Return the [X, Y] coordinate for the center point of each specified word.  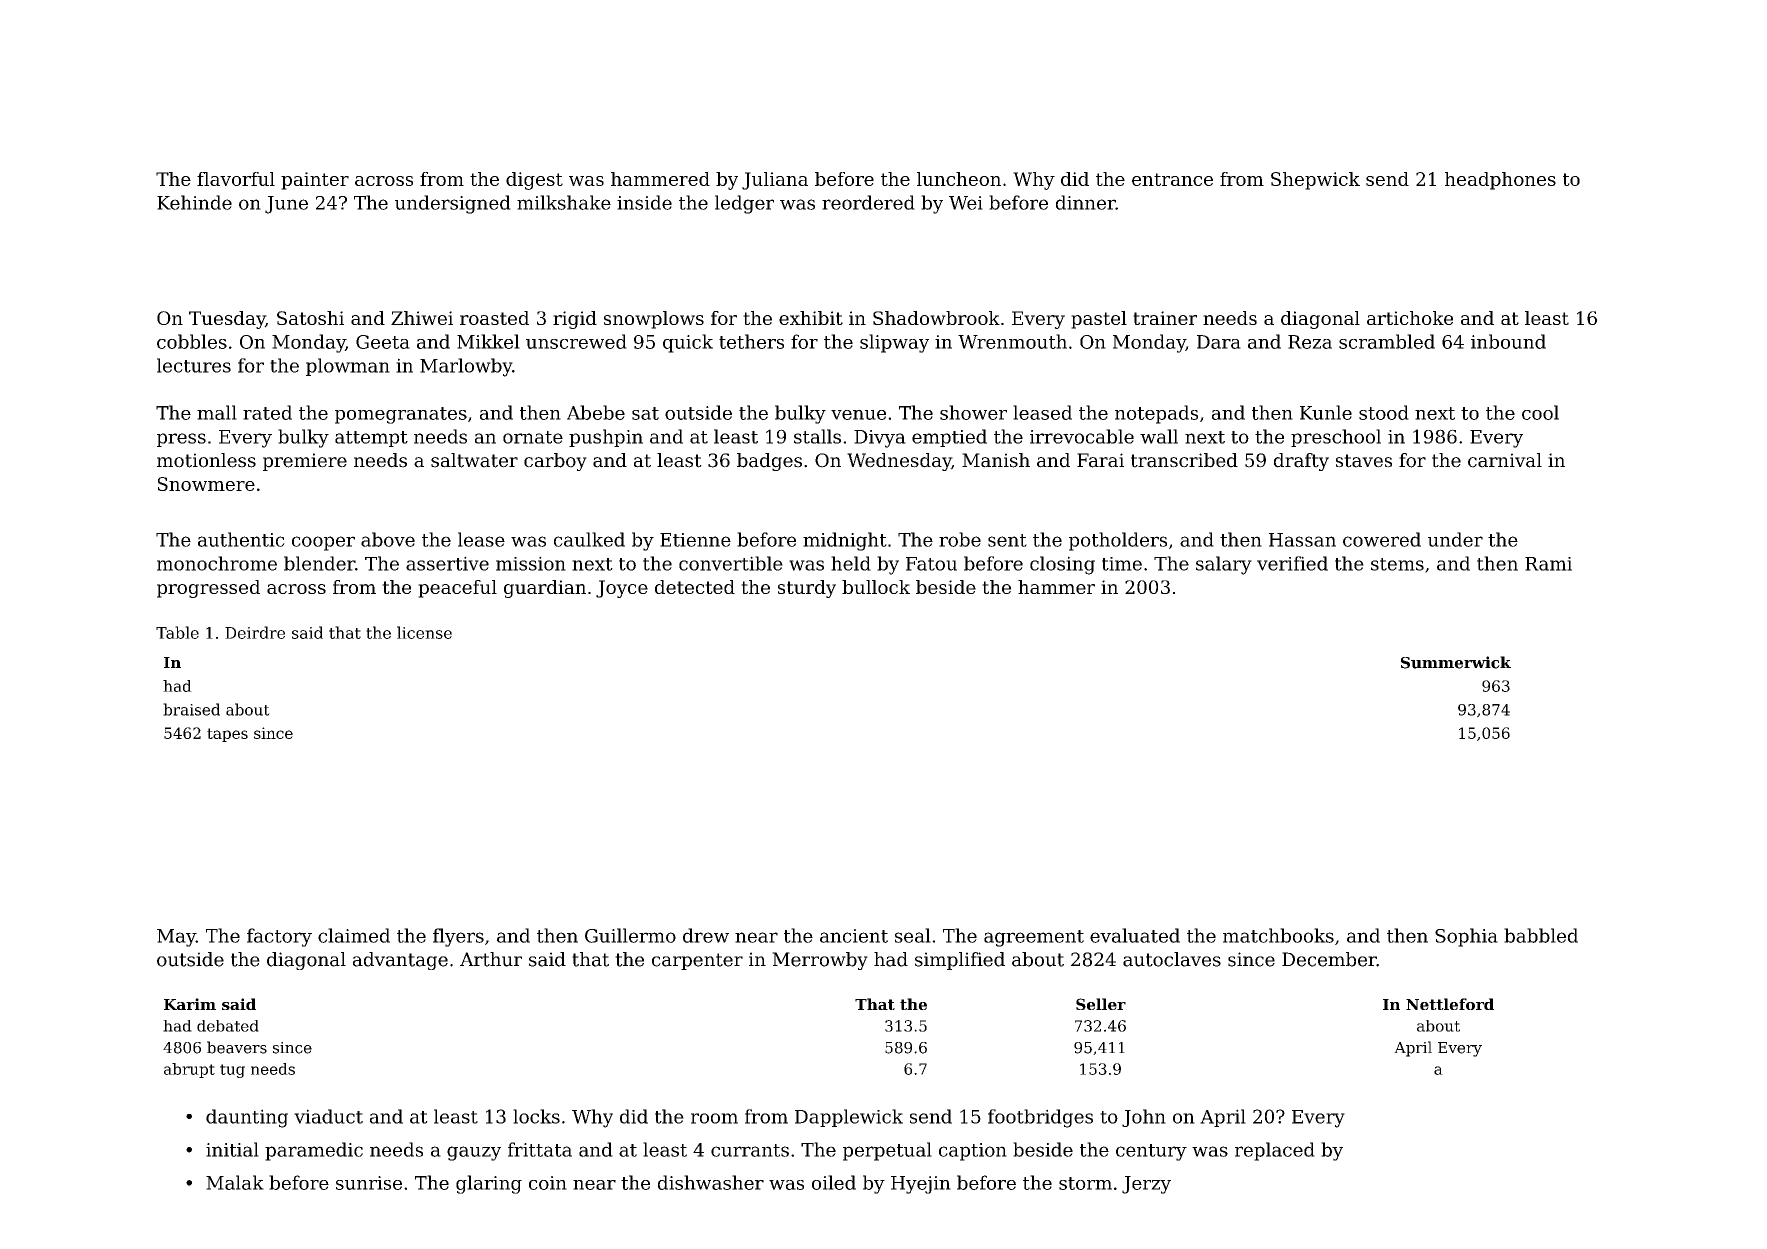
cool [1540, 412]
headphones [1500, 181]
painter [315, 181]
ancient [854, 936]
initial [232, 1149]
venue [858, 415]
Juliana [775, 181]
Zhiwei [422, 318]
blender [319, 563]
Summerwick [1456, 662]
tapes [227, 735]
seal [913, 935]
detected [695, 587]
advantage [400, 961]
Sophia [1466, 937]
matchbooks [1278, 935]
